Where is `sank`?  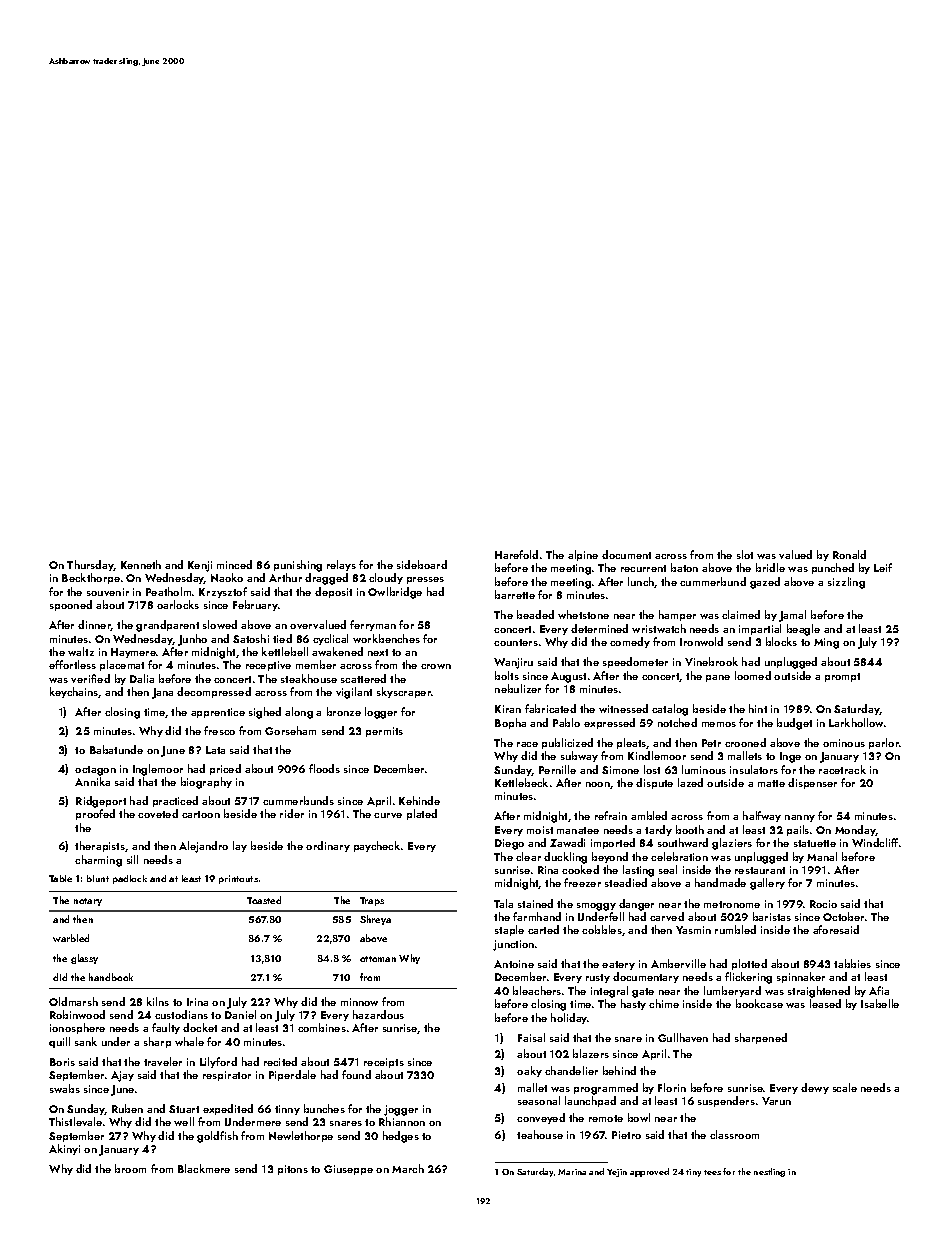
sank is located at coordinates (86, 1041).
